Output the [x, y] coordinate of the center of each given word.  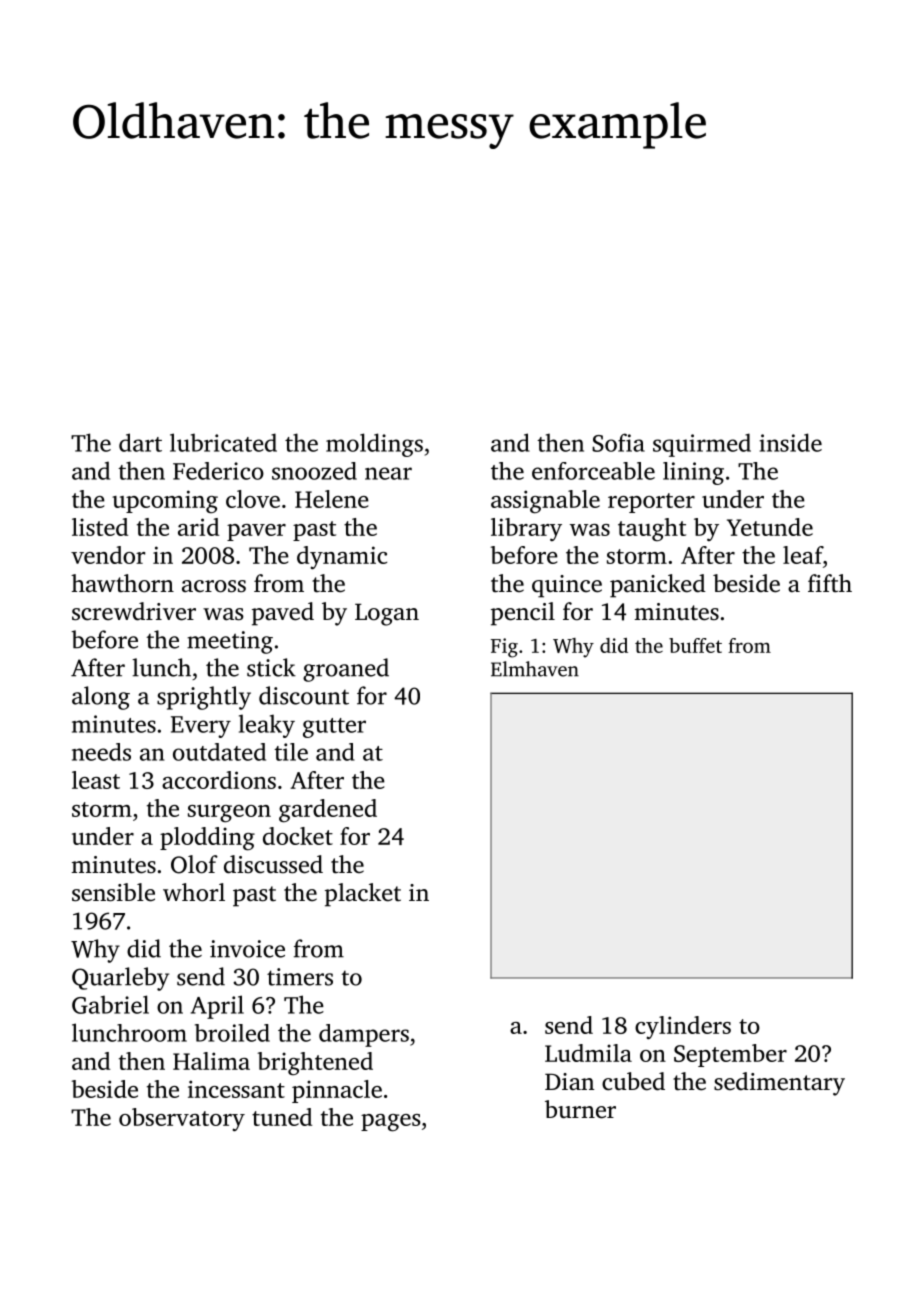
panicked [658, 586]
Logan [387, 614]
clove [253, 499]
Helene [332, 499]
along [101, 698]
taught [652, 529]
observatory [182, 1119]
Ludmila [588, 1053]
